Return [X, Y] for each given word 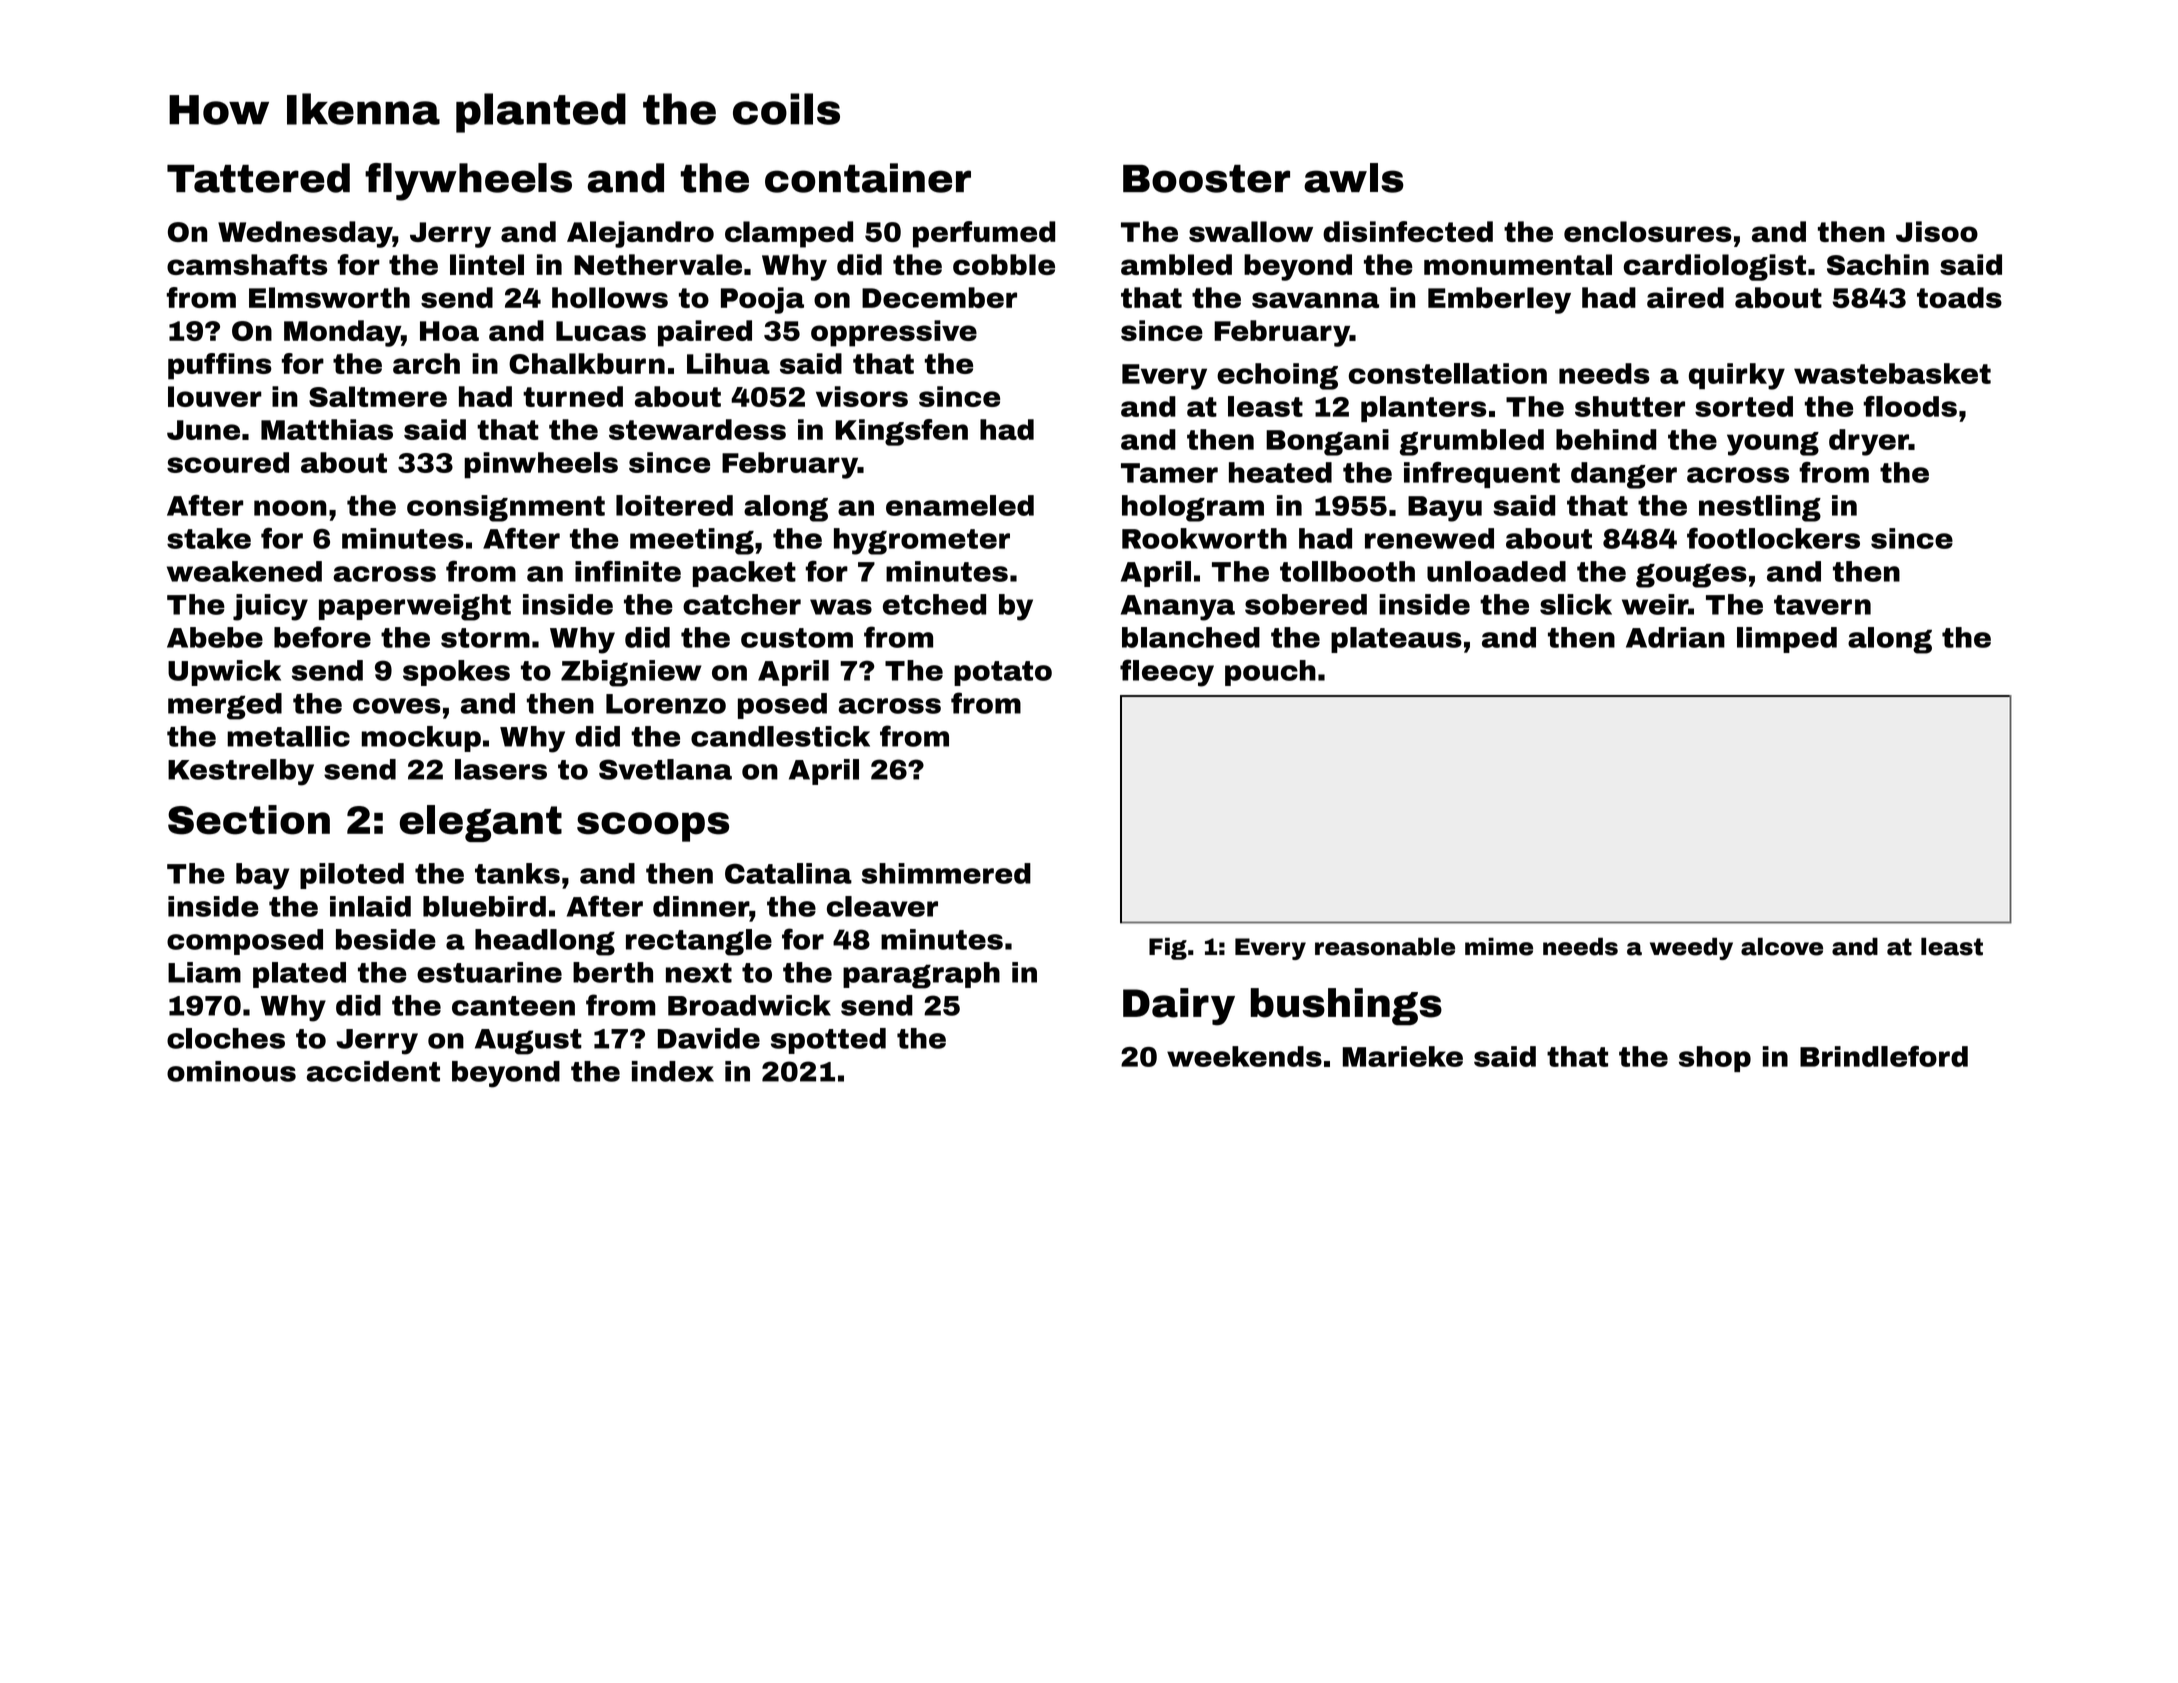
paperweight [415, 607]
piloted [352, 876]
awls [1354, 178]
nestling [1760, 508]
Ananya [1178, 608]
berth [613, 972]
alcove [1782, 947]
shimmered [946, 873]
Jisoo [1937, 231]
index [673, 1071]
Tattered [258, 178]
